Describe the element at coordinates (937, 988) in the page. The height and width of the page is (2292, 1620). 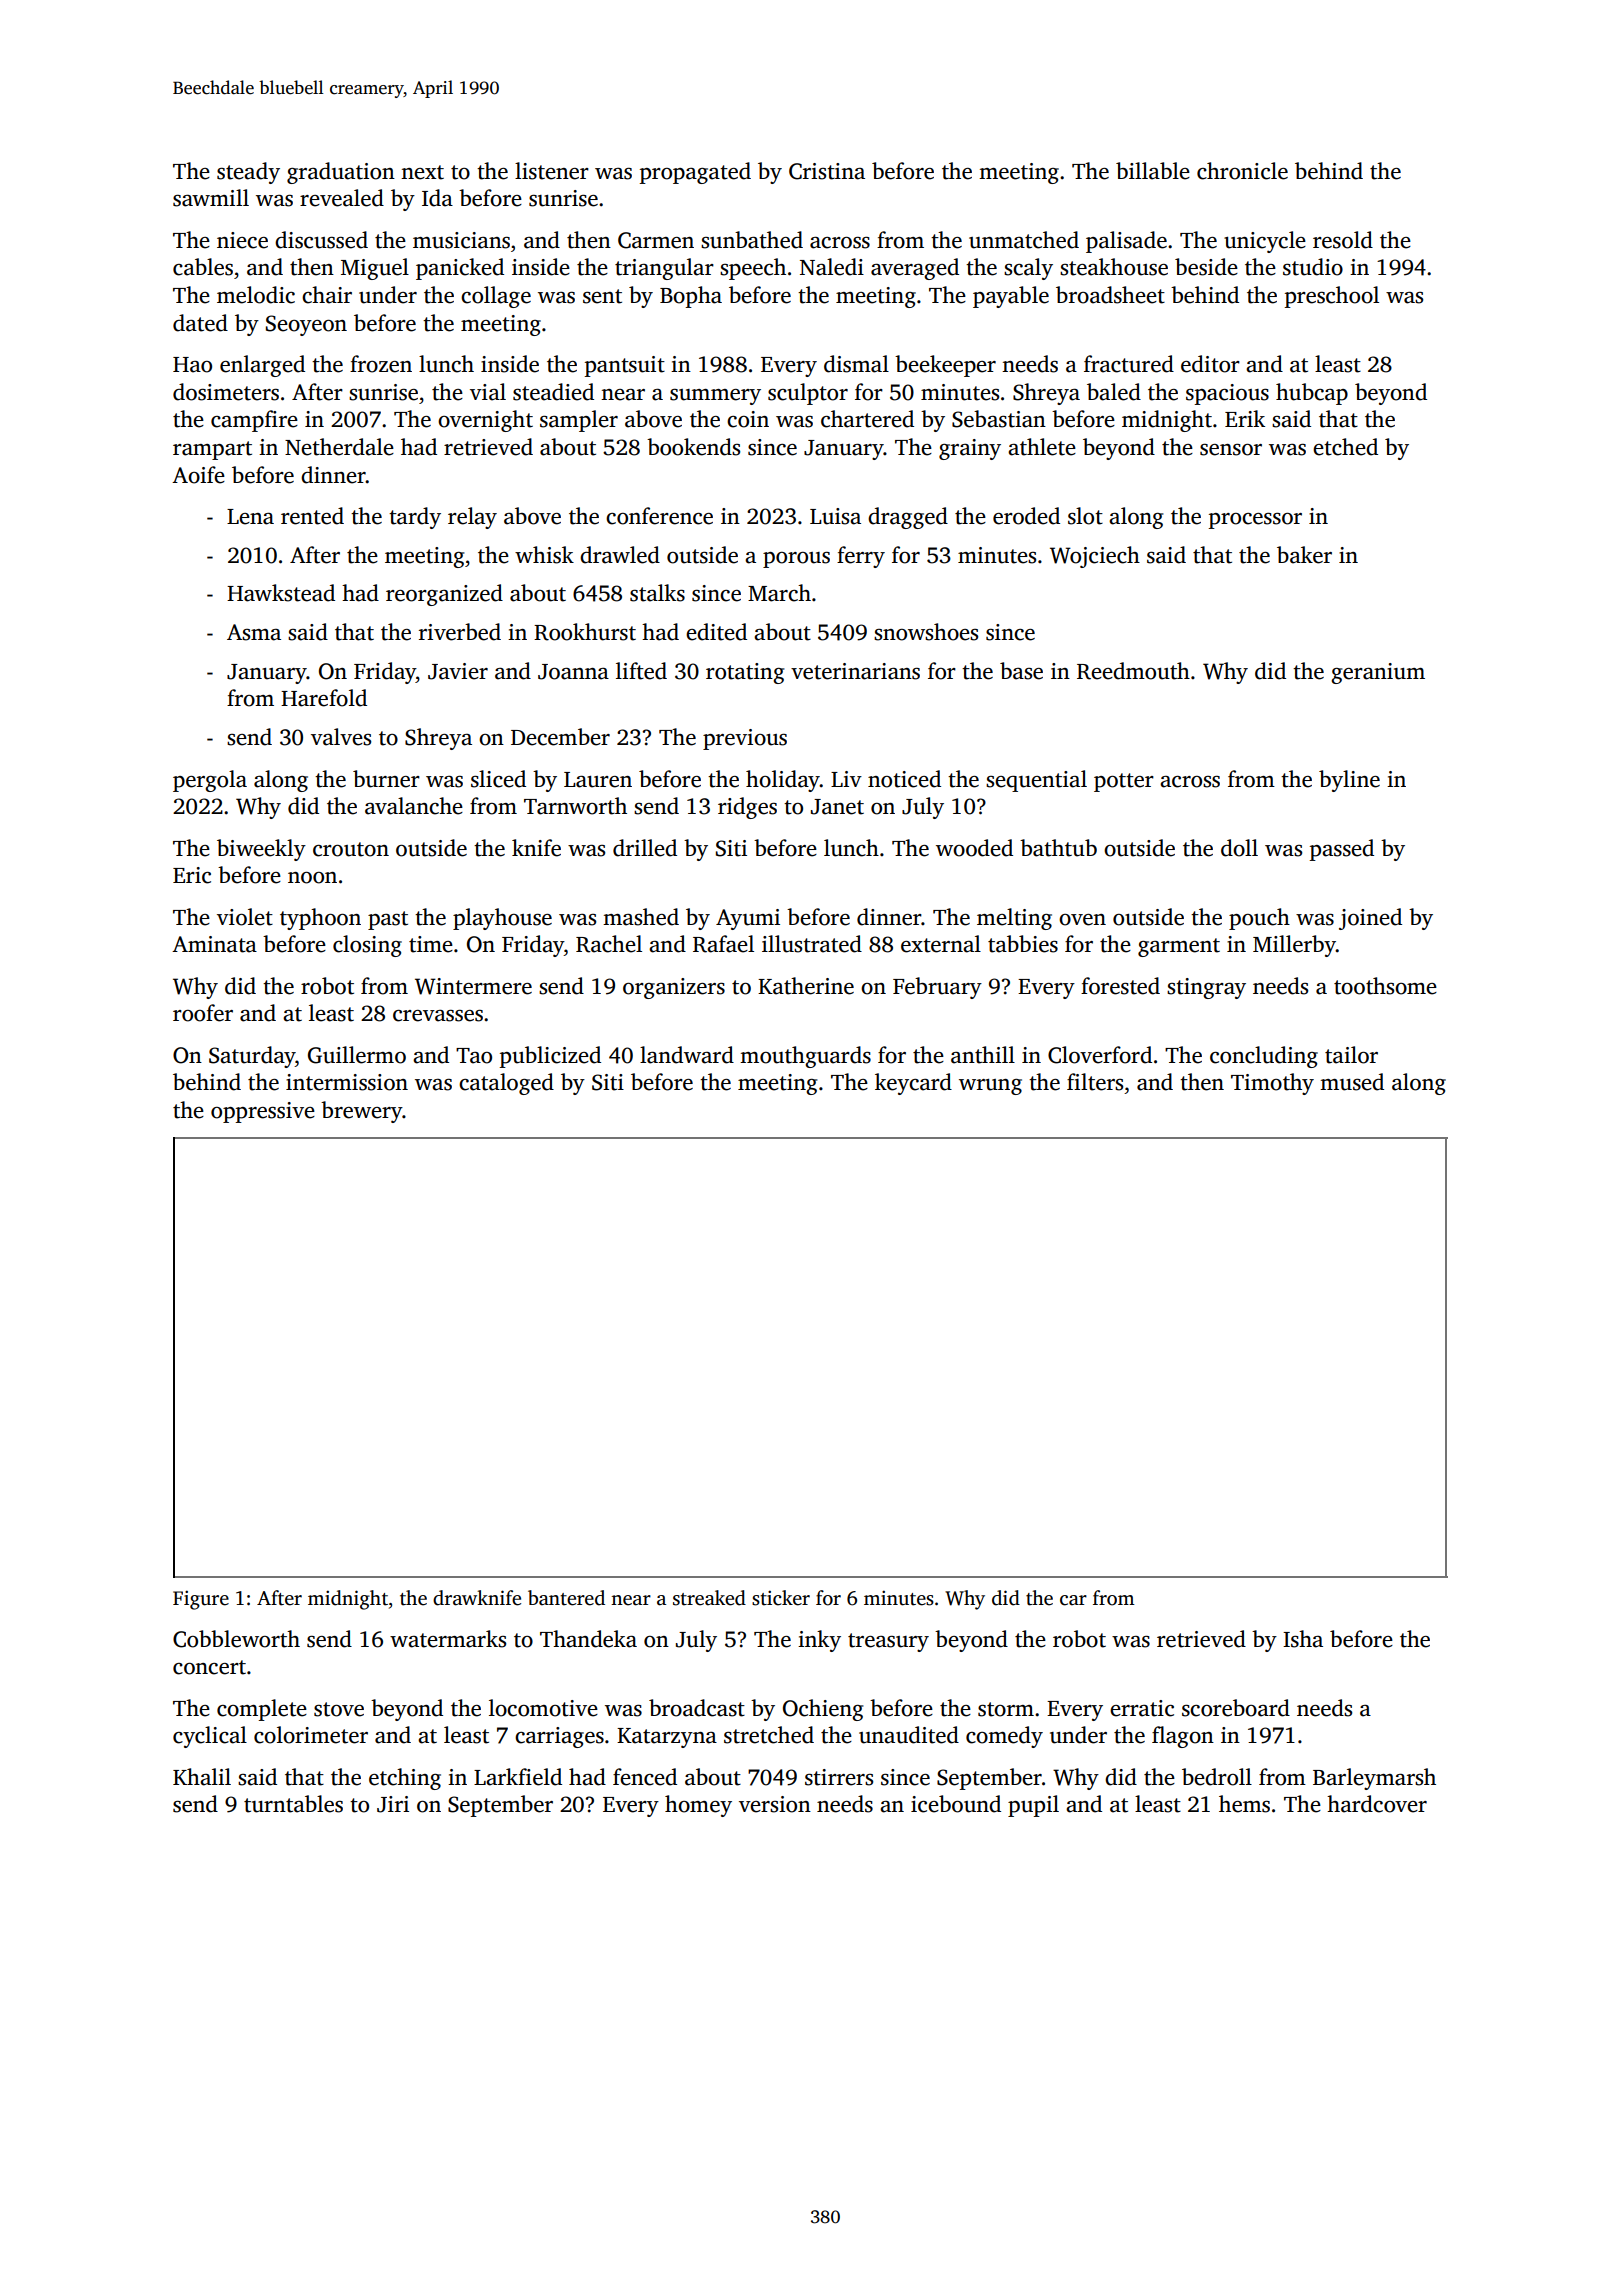
I see `February` at that location.
